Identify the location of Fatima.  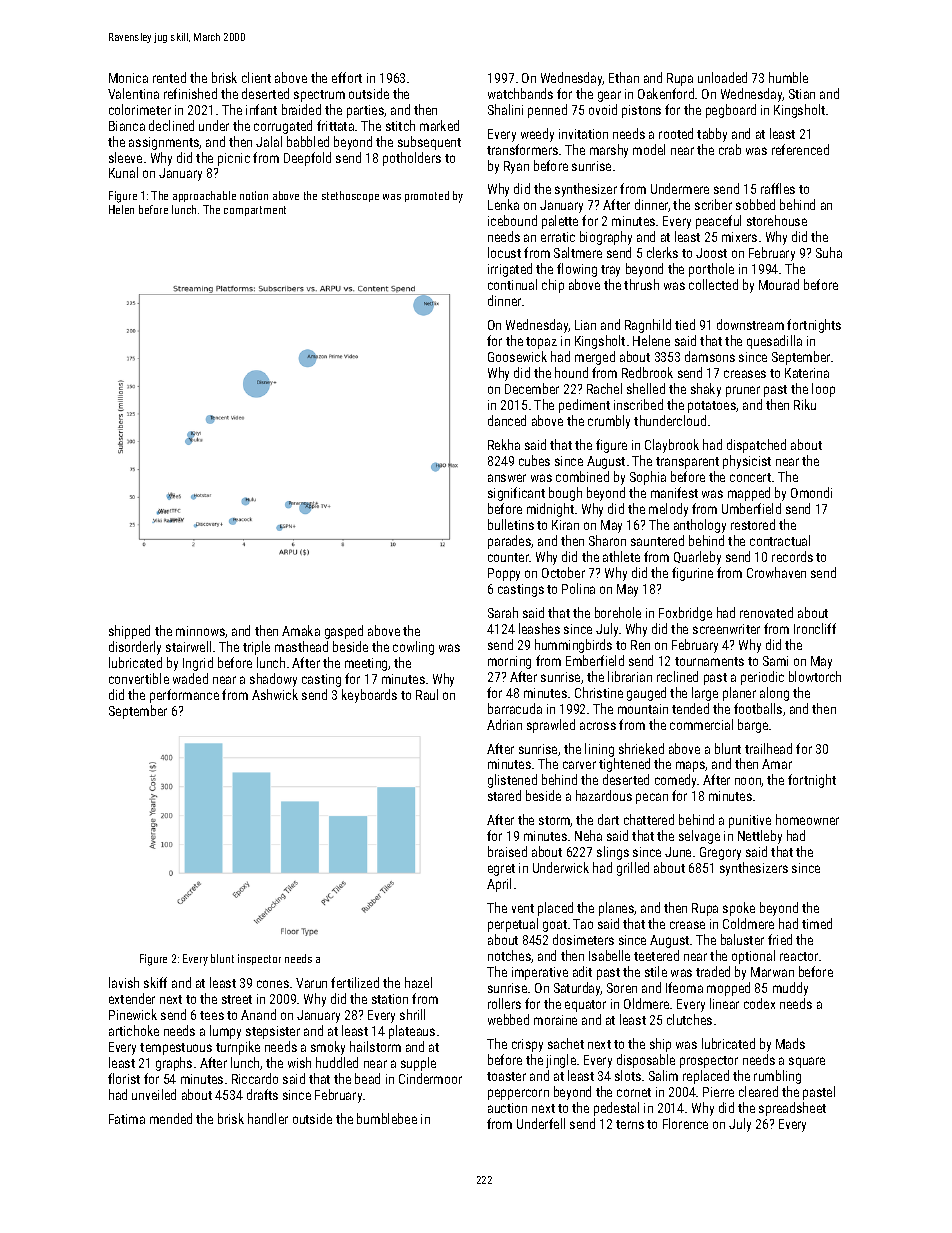
(127, 1119).
